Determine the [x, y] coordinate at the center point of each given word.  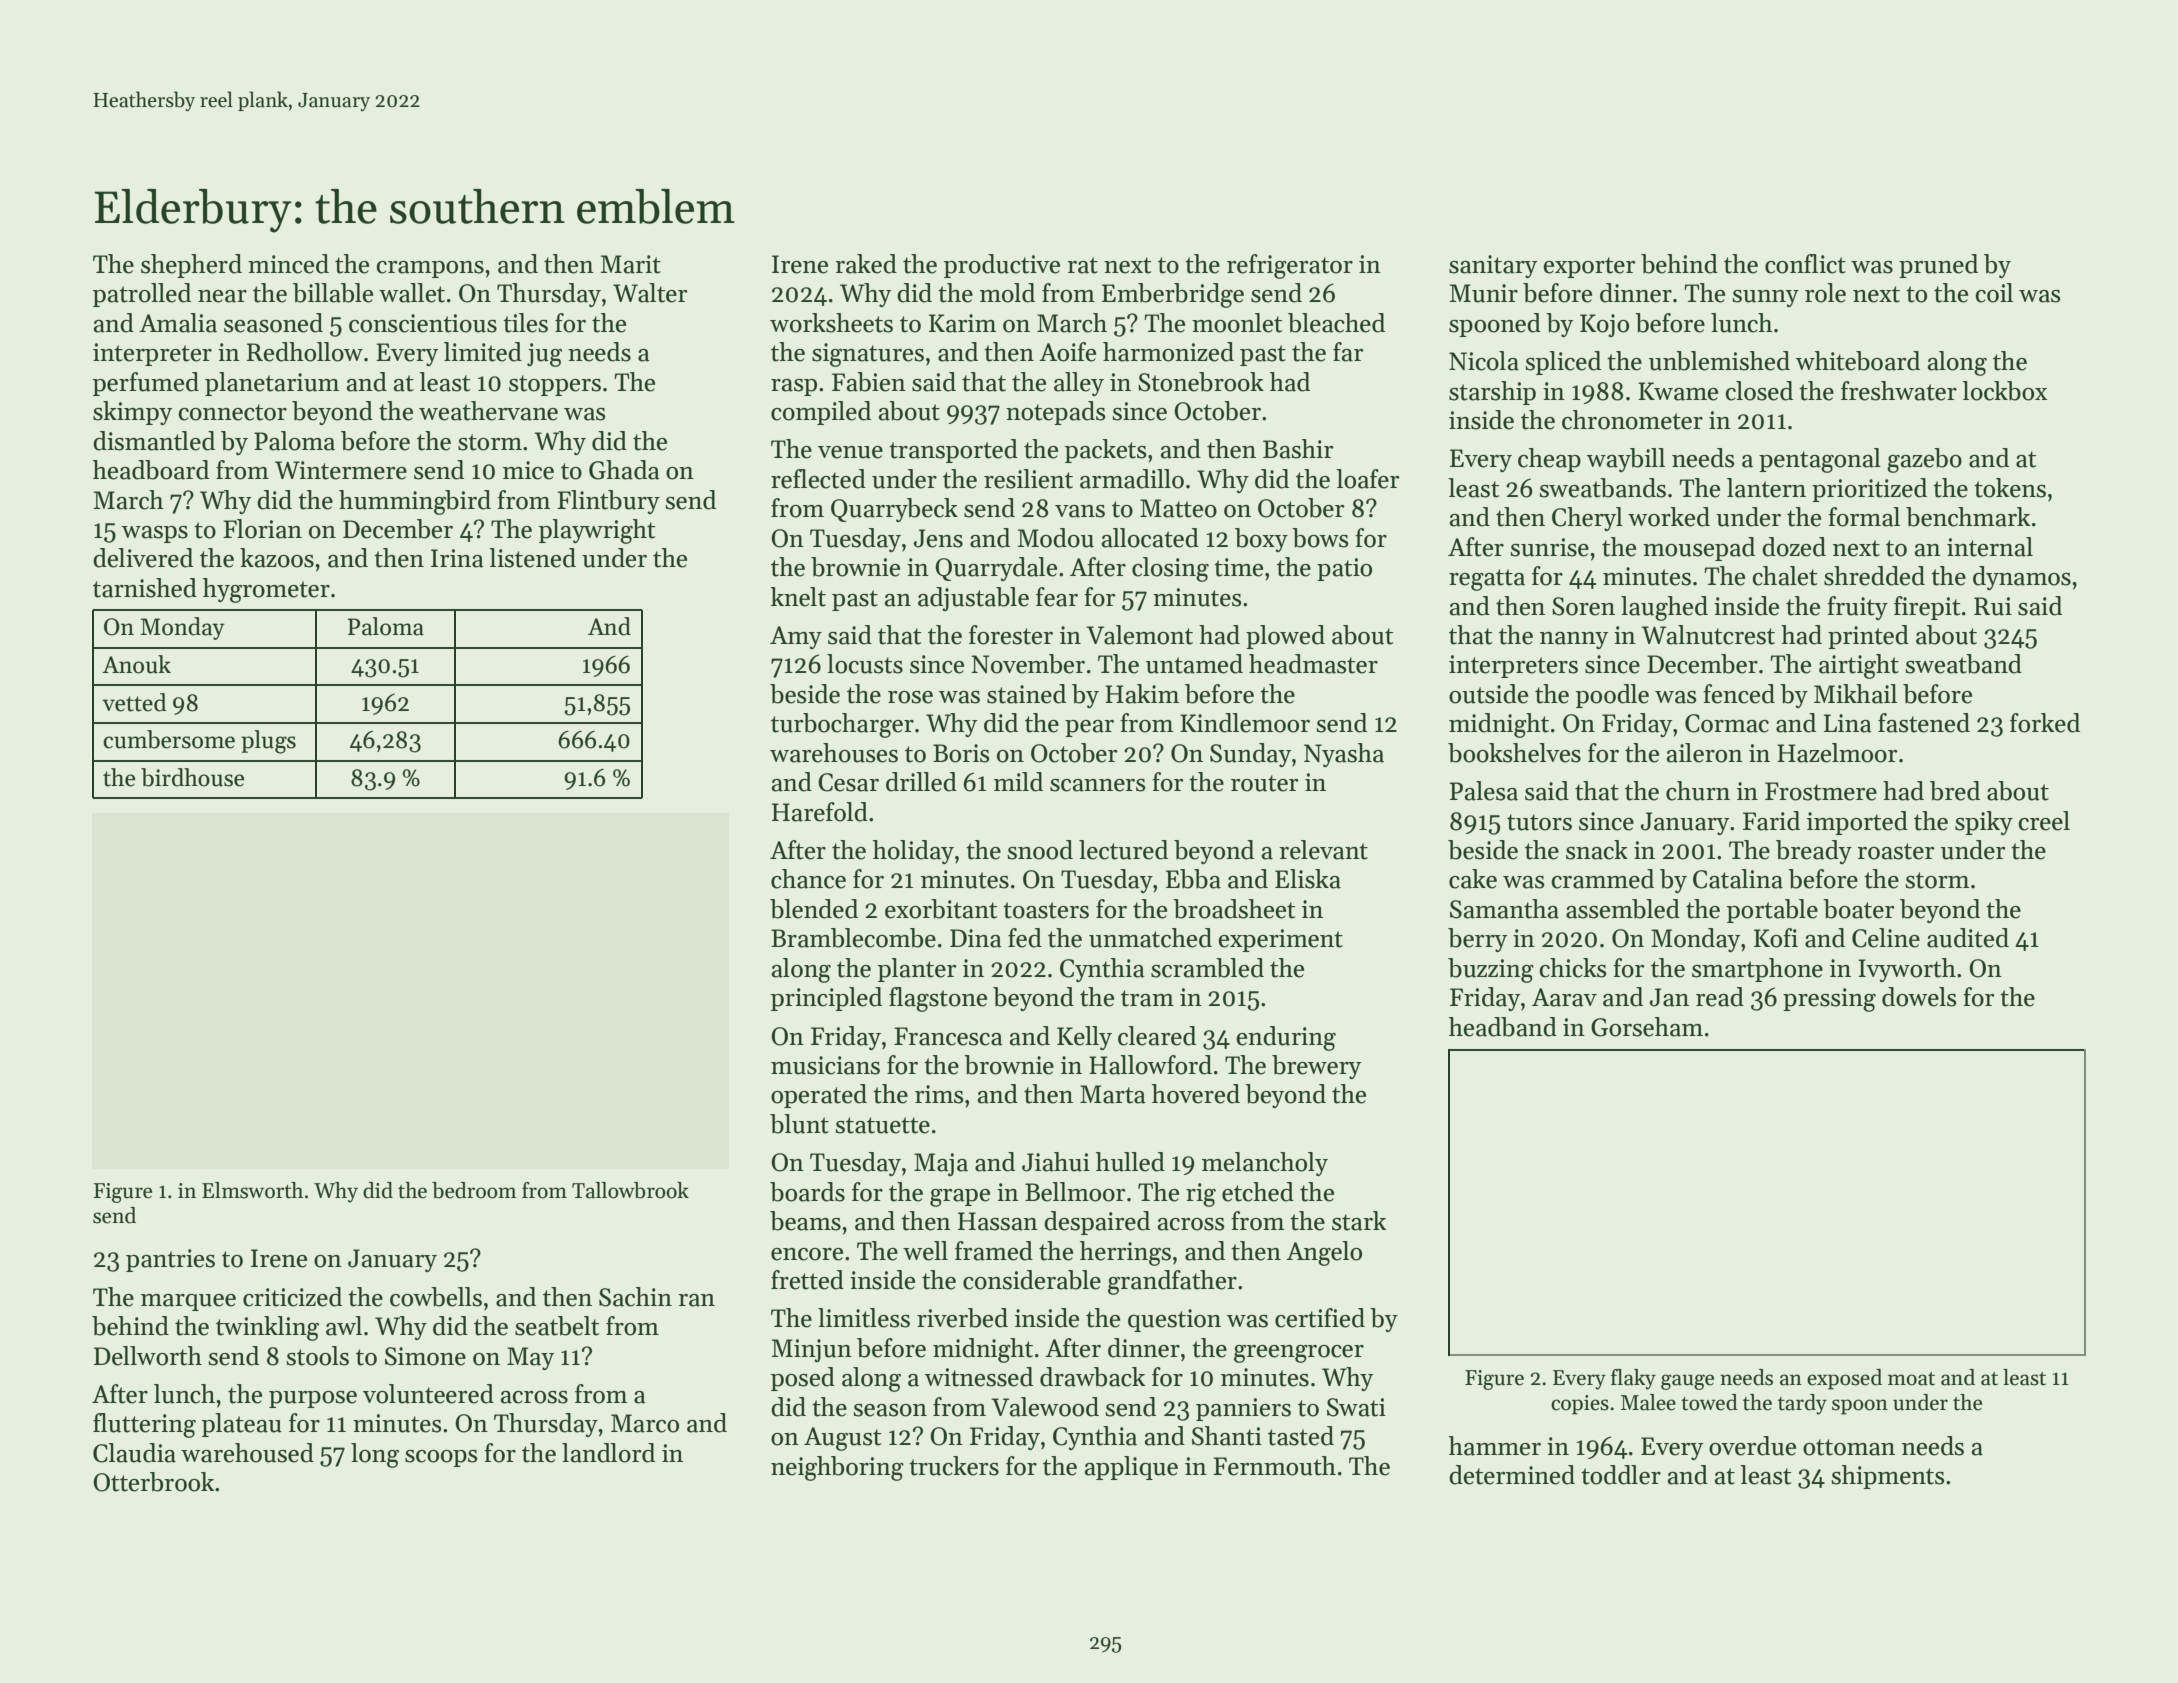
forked [2045, 723]
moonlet [1237, 323]
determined [1512, 1475]
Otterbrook [153, 1482]
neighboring [837, 1468]
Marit [630, 264]
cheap [1549, 460]
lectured [1123, 850]
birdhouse [192, 777]
